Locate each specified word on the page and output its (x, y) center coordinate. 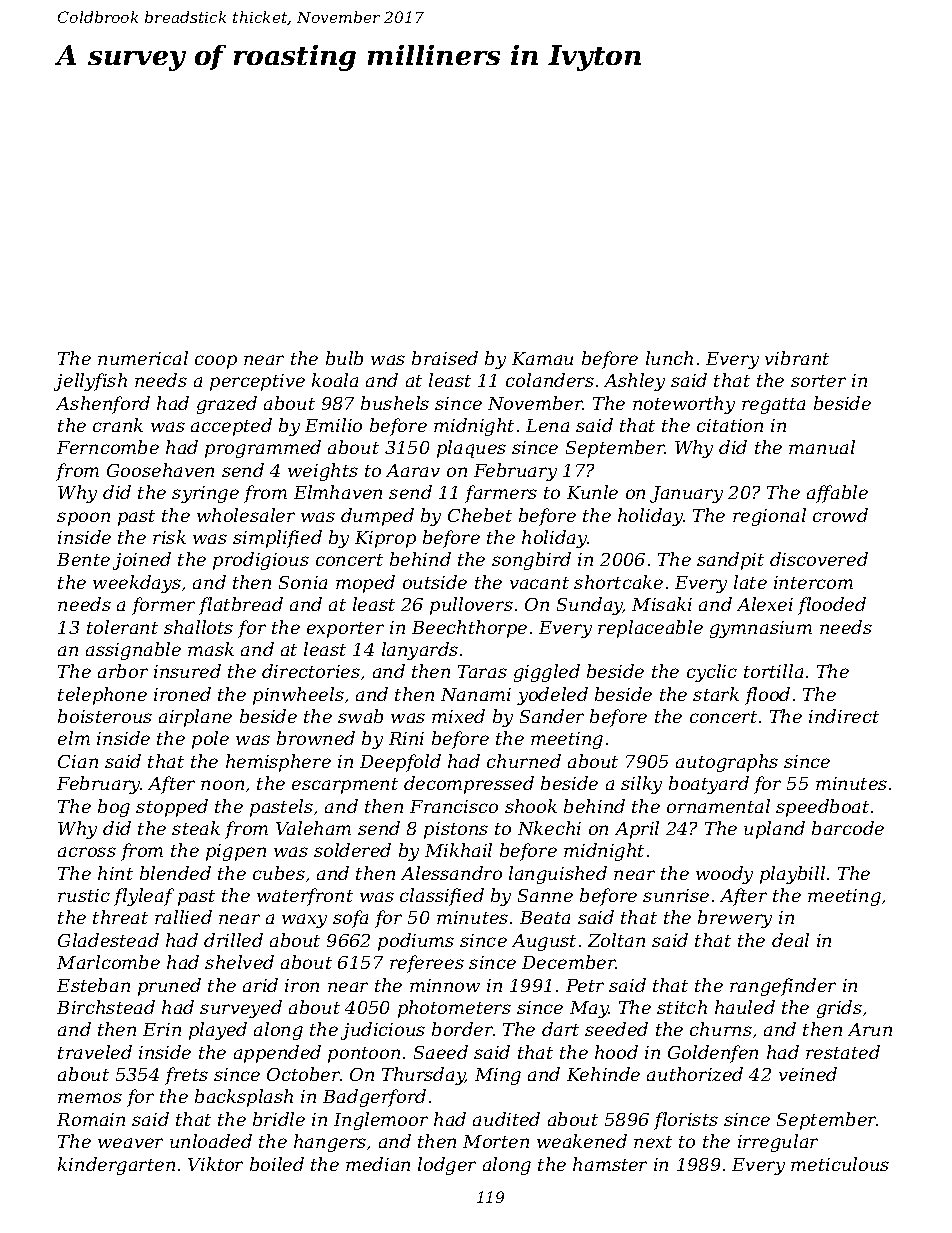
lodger (447, 1166)
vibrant (797, 358)
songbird (531, 561)
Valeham (313, 828)
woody (724, 875)
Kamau (542, 358)
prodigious (261, 561)
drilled (233, 940)
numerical (143, 358)
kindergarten (116, 1166)
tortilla (773, 671)
